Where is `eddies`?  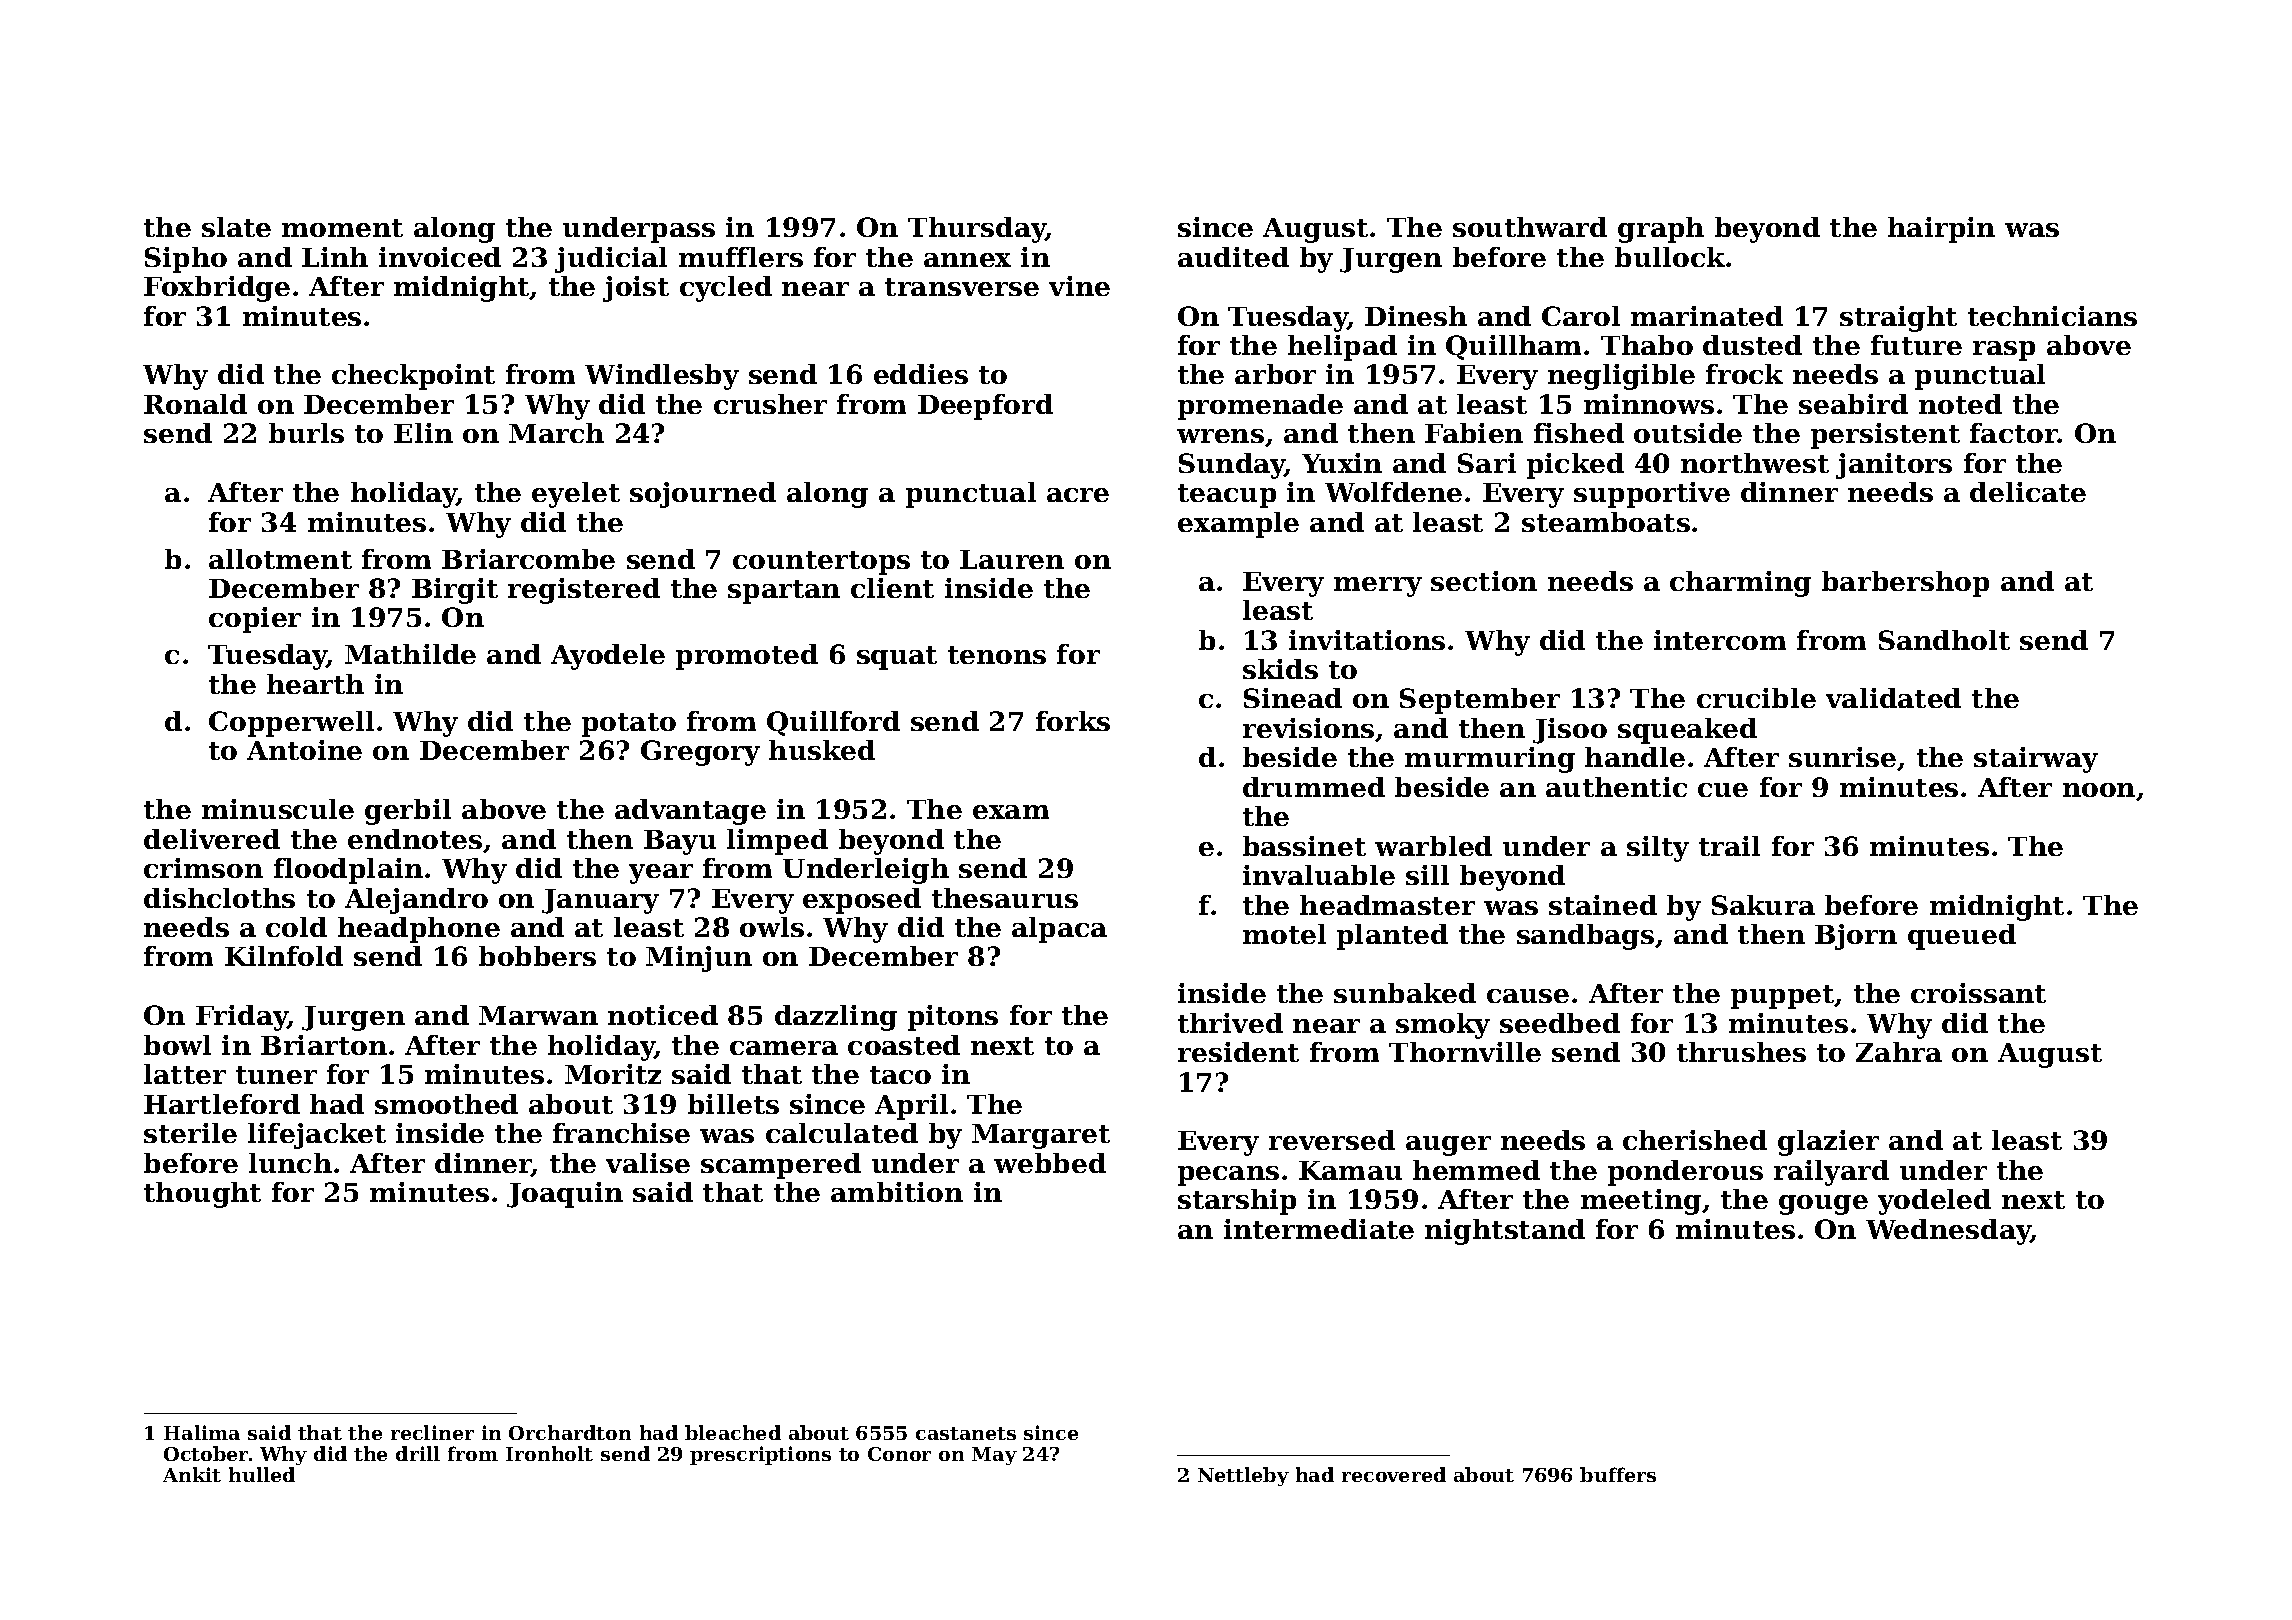 eddies is located at coordinates (921, 374).
